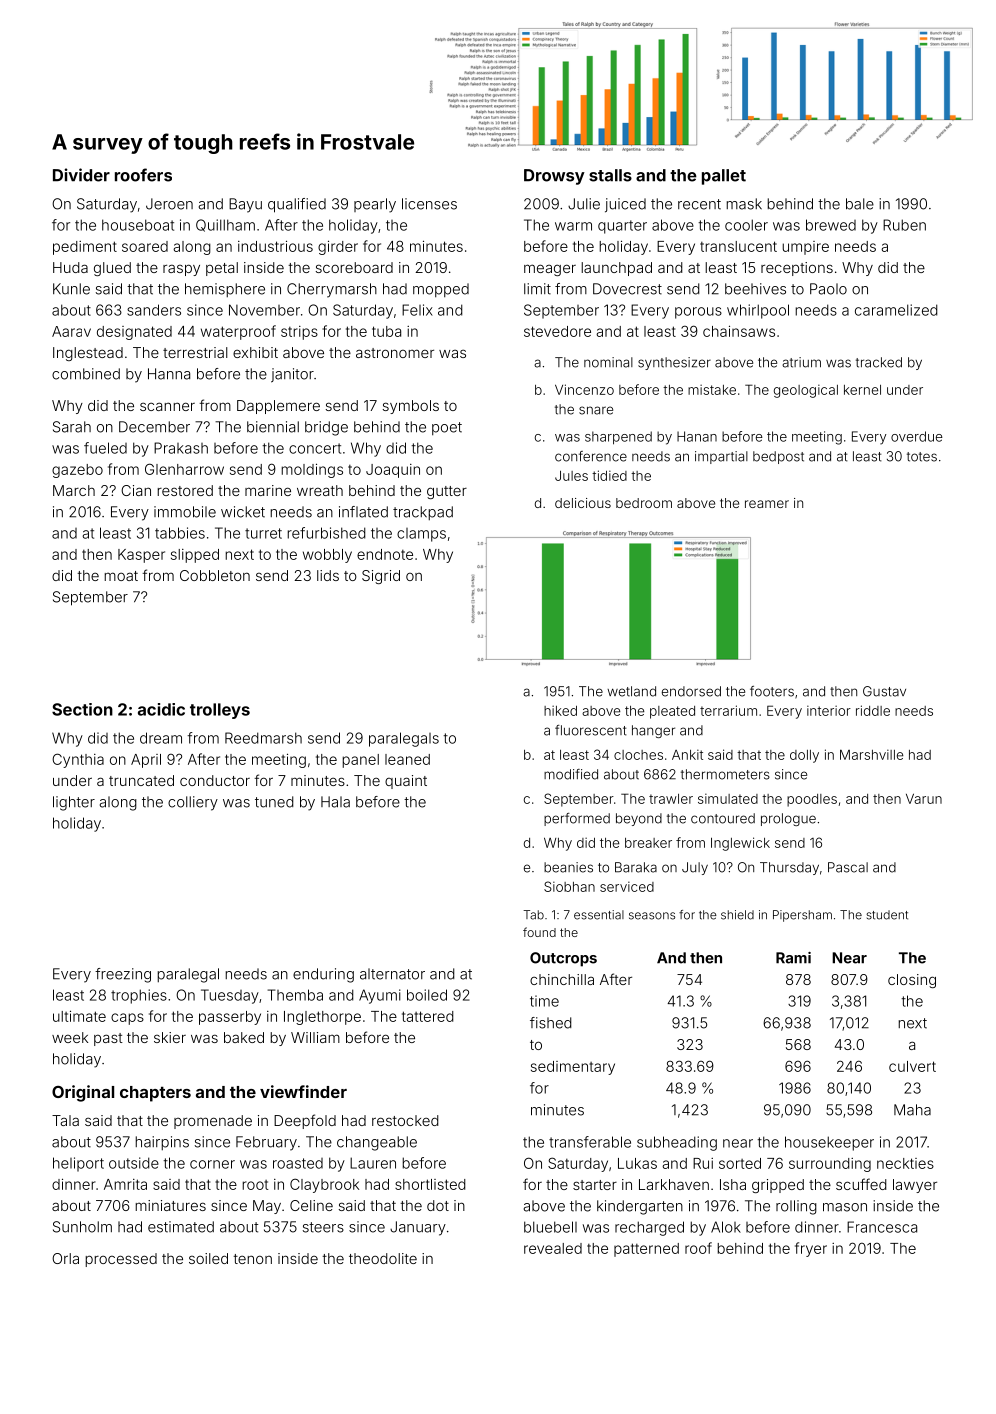  I want to click on pallet, so click(724, 177).
